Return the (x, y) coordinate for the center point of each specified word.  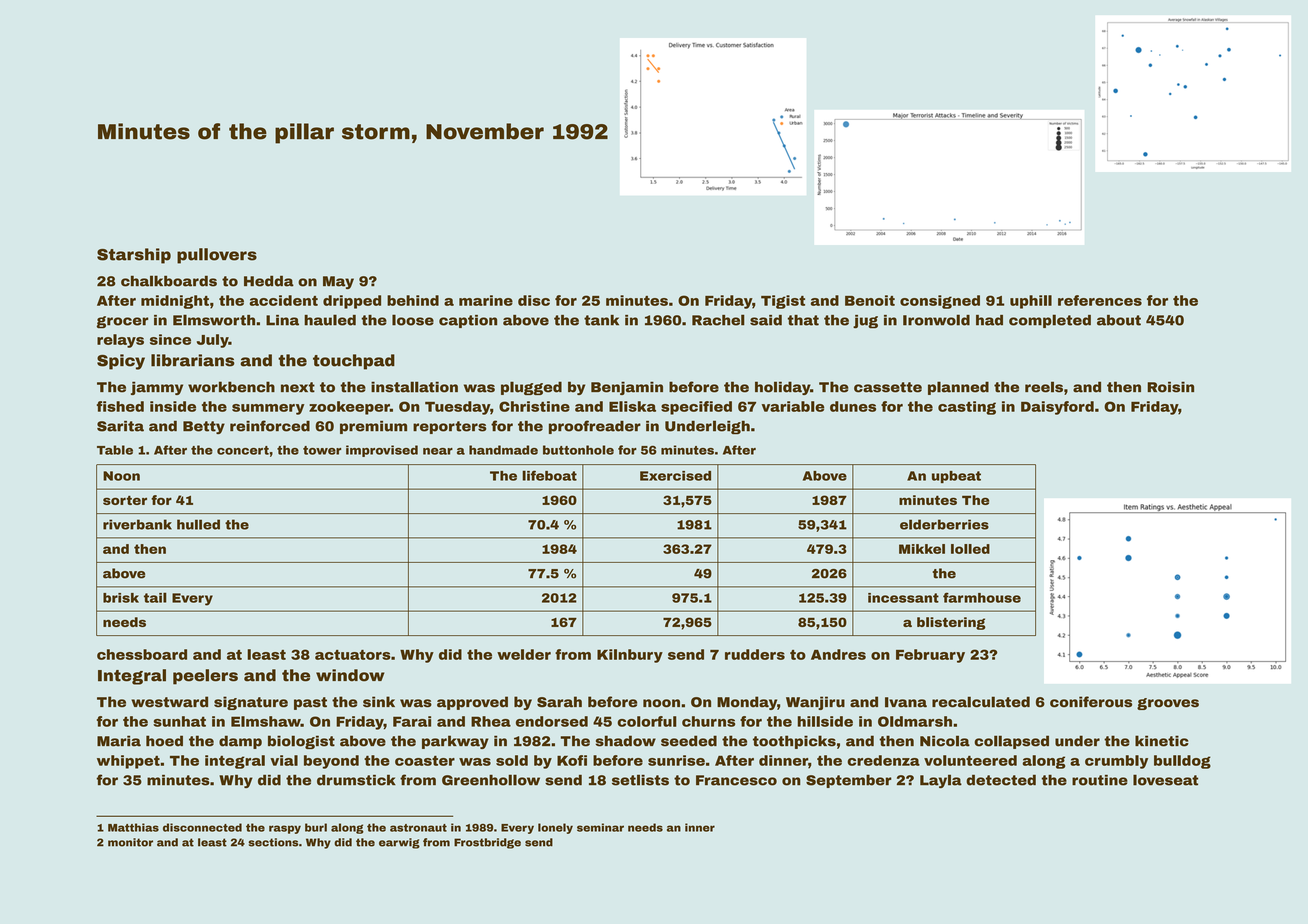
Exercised (675, 476)
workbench (231, 387)
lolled (970, 549)
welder (524, 654)
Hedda (269, 281)
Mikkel (922, 549)
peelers (205, 677)
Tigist (783, 302)
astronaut (418, 828)
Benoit (870, 300)
